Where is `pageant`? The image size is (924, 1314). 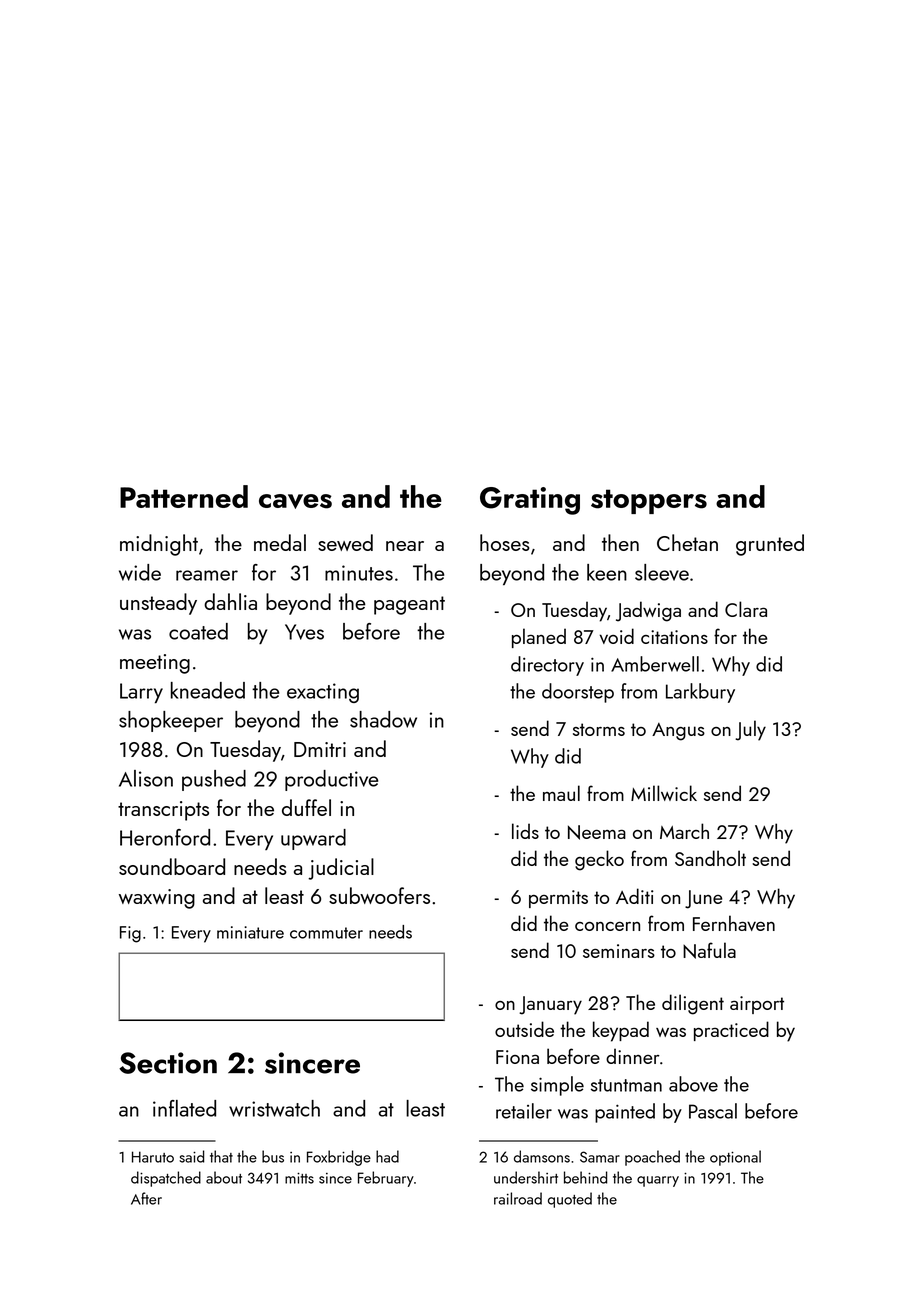 pageant is located at coordinates (409, 605).
